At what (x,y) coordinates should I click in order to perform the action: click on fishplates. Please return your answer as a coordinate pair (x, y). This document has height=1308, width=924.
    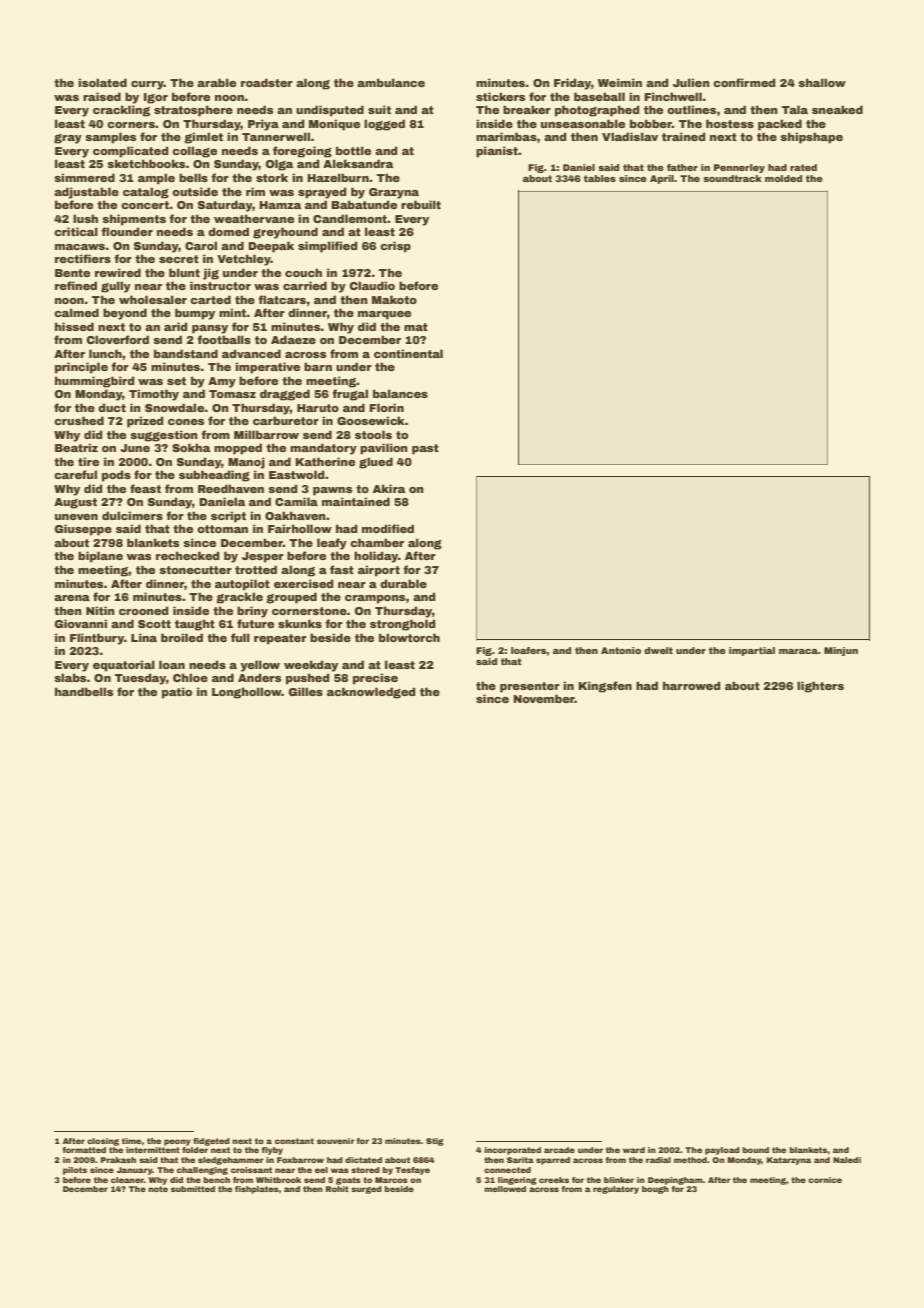
    Looking at the image, I should click on (257, 1190).
